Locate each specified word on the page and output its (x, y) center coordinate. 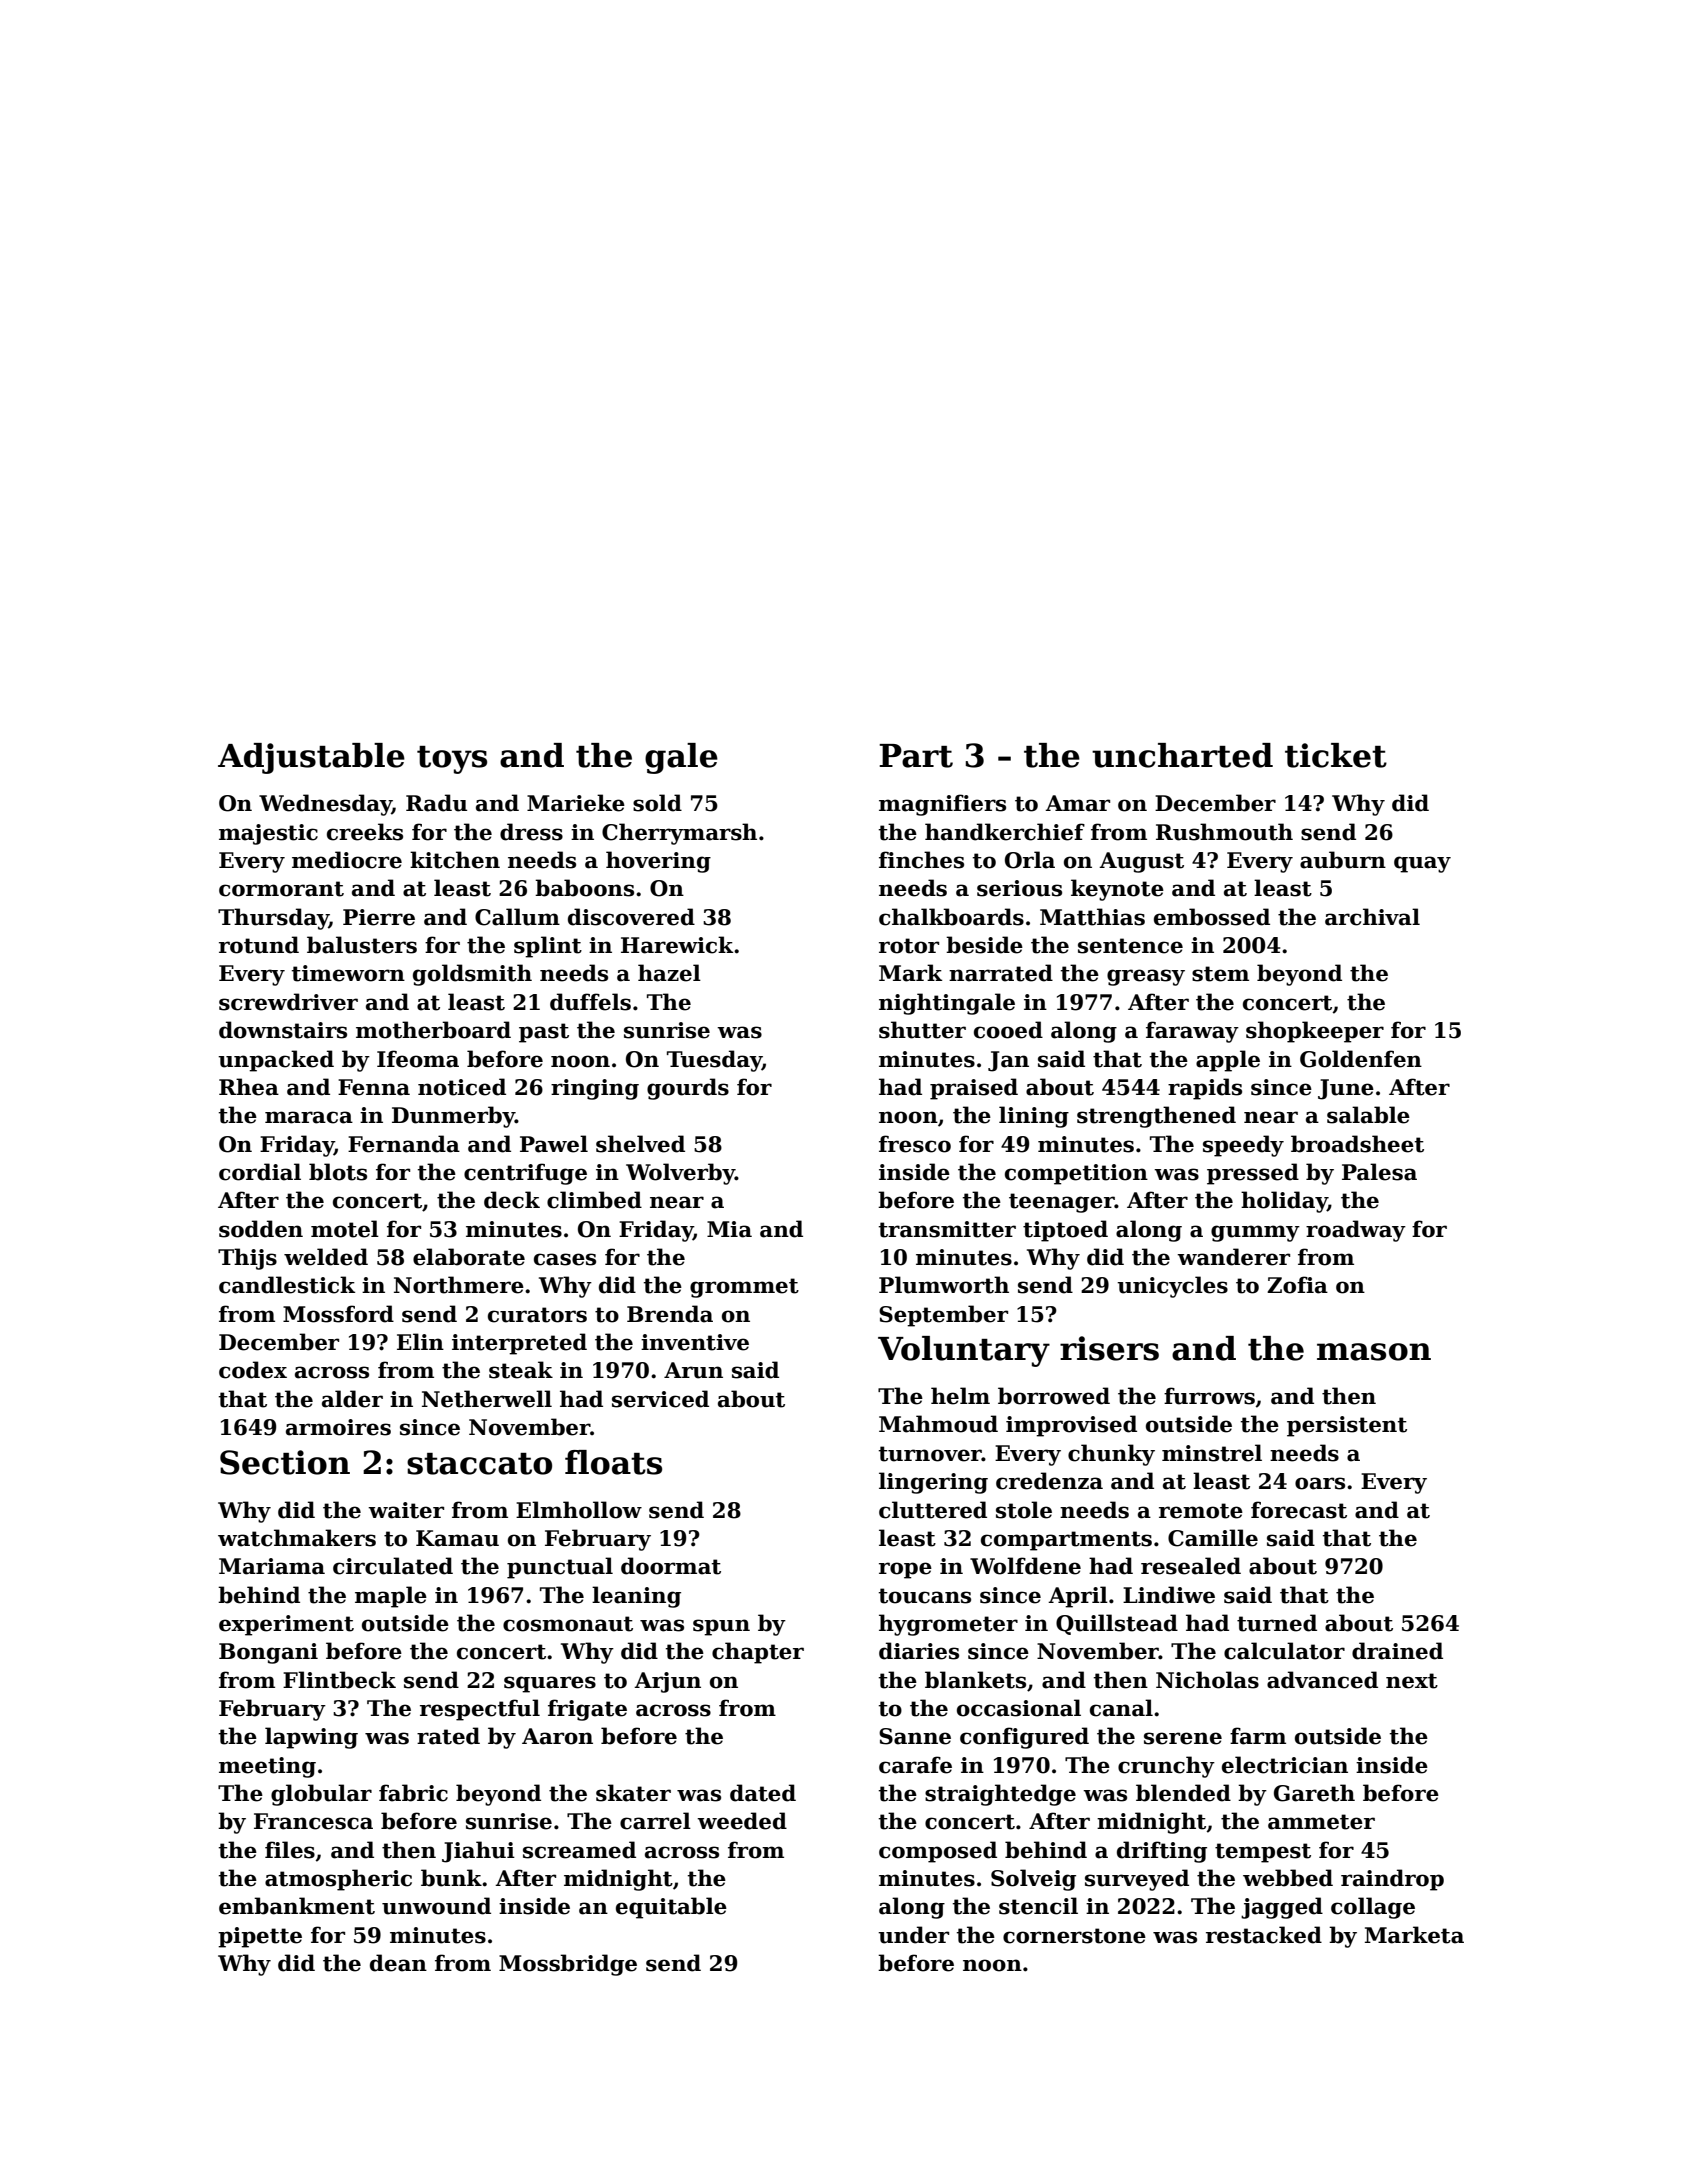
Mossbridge (568, 1965)
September (943, 1316)
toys (452, 760)
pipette (260, 1937)
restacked (1264, 1935)
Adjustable (311, 758)
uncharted (1182, 755)
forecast (1299, 1510)
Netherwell (487, 1399)
